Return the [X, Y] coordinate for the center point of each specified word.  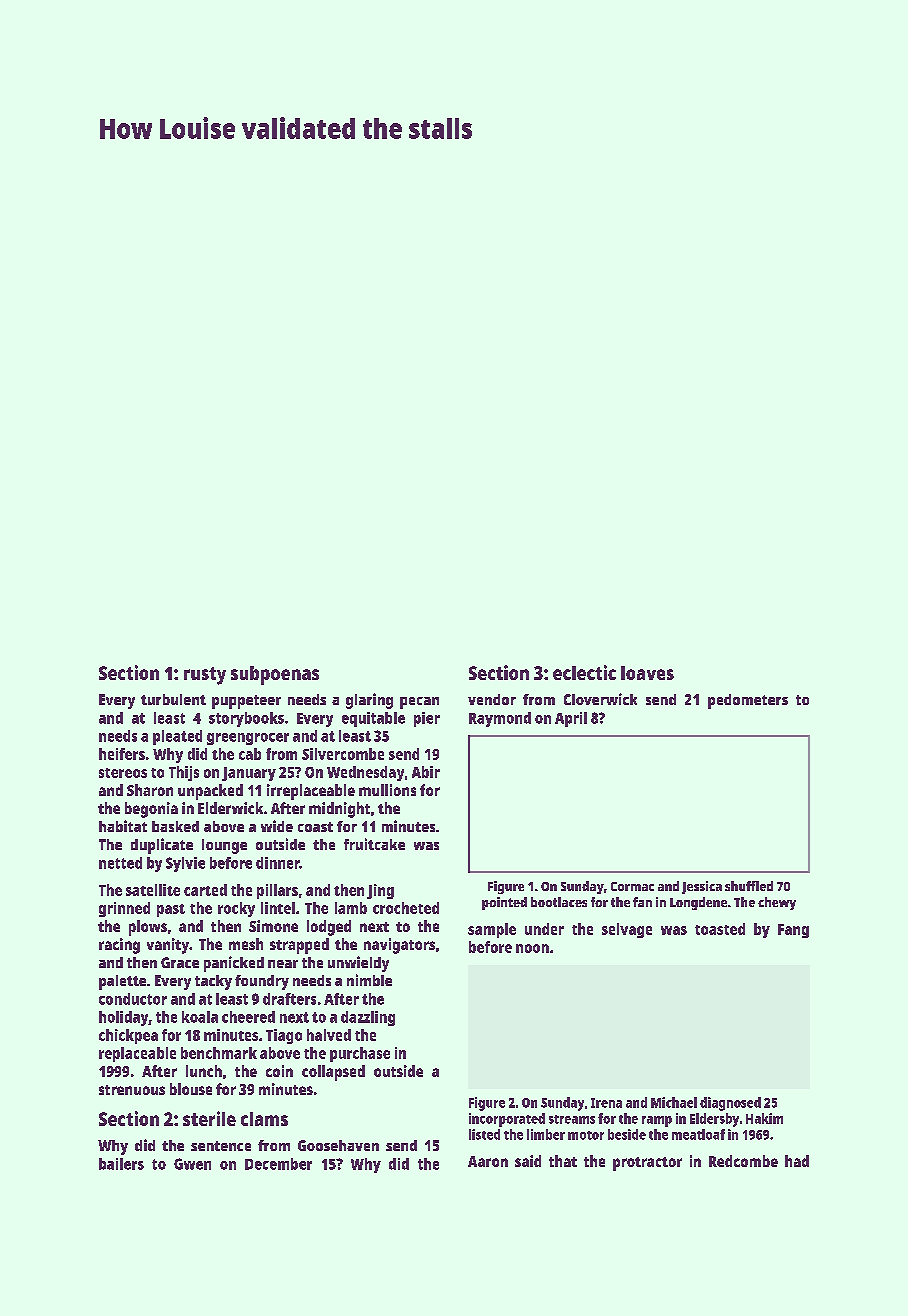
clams [264, 1119]
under [544, 929]
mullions [387, 790]
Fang [793, 931]
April [571, 719]
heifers [122, 754]
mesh [246, 944]
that [563, 1161]
